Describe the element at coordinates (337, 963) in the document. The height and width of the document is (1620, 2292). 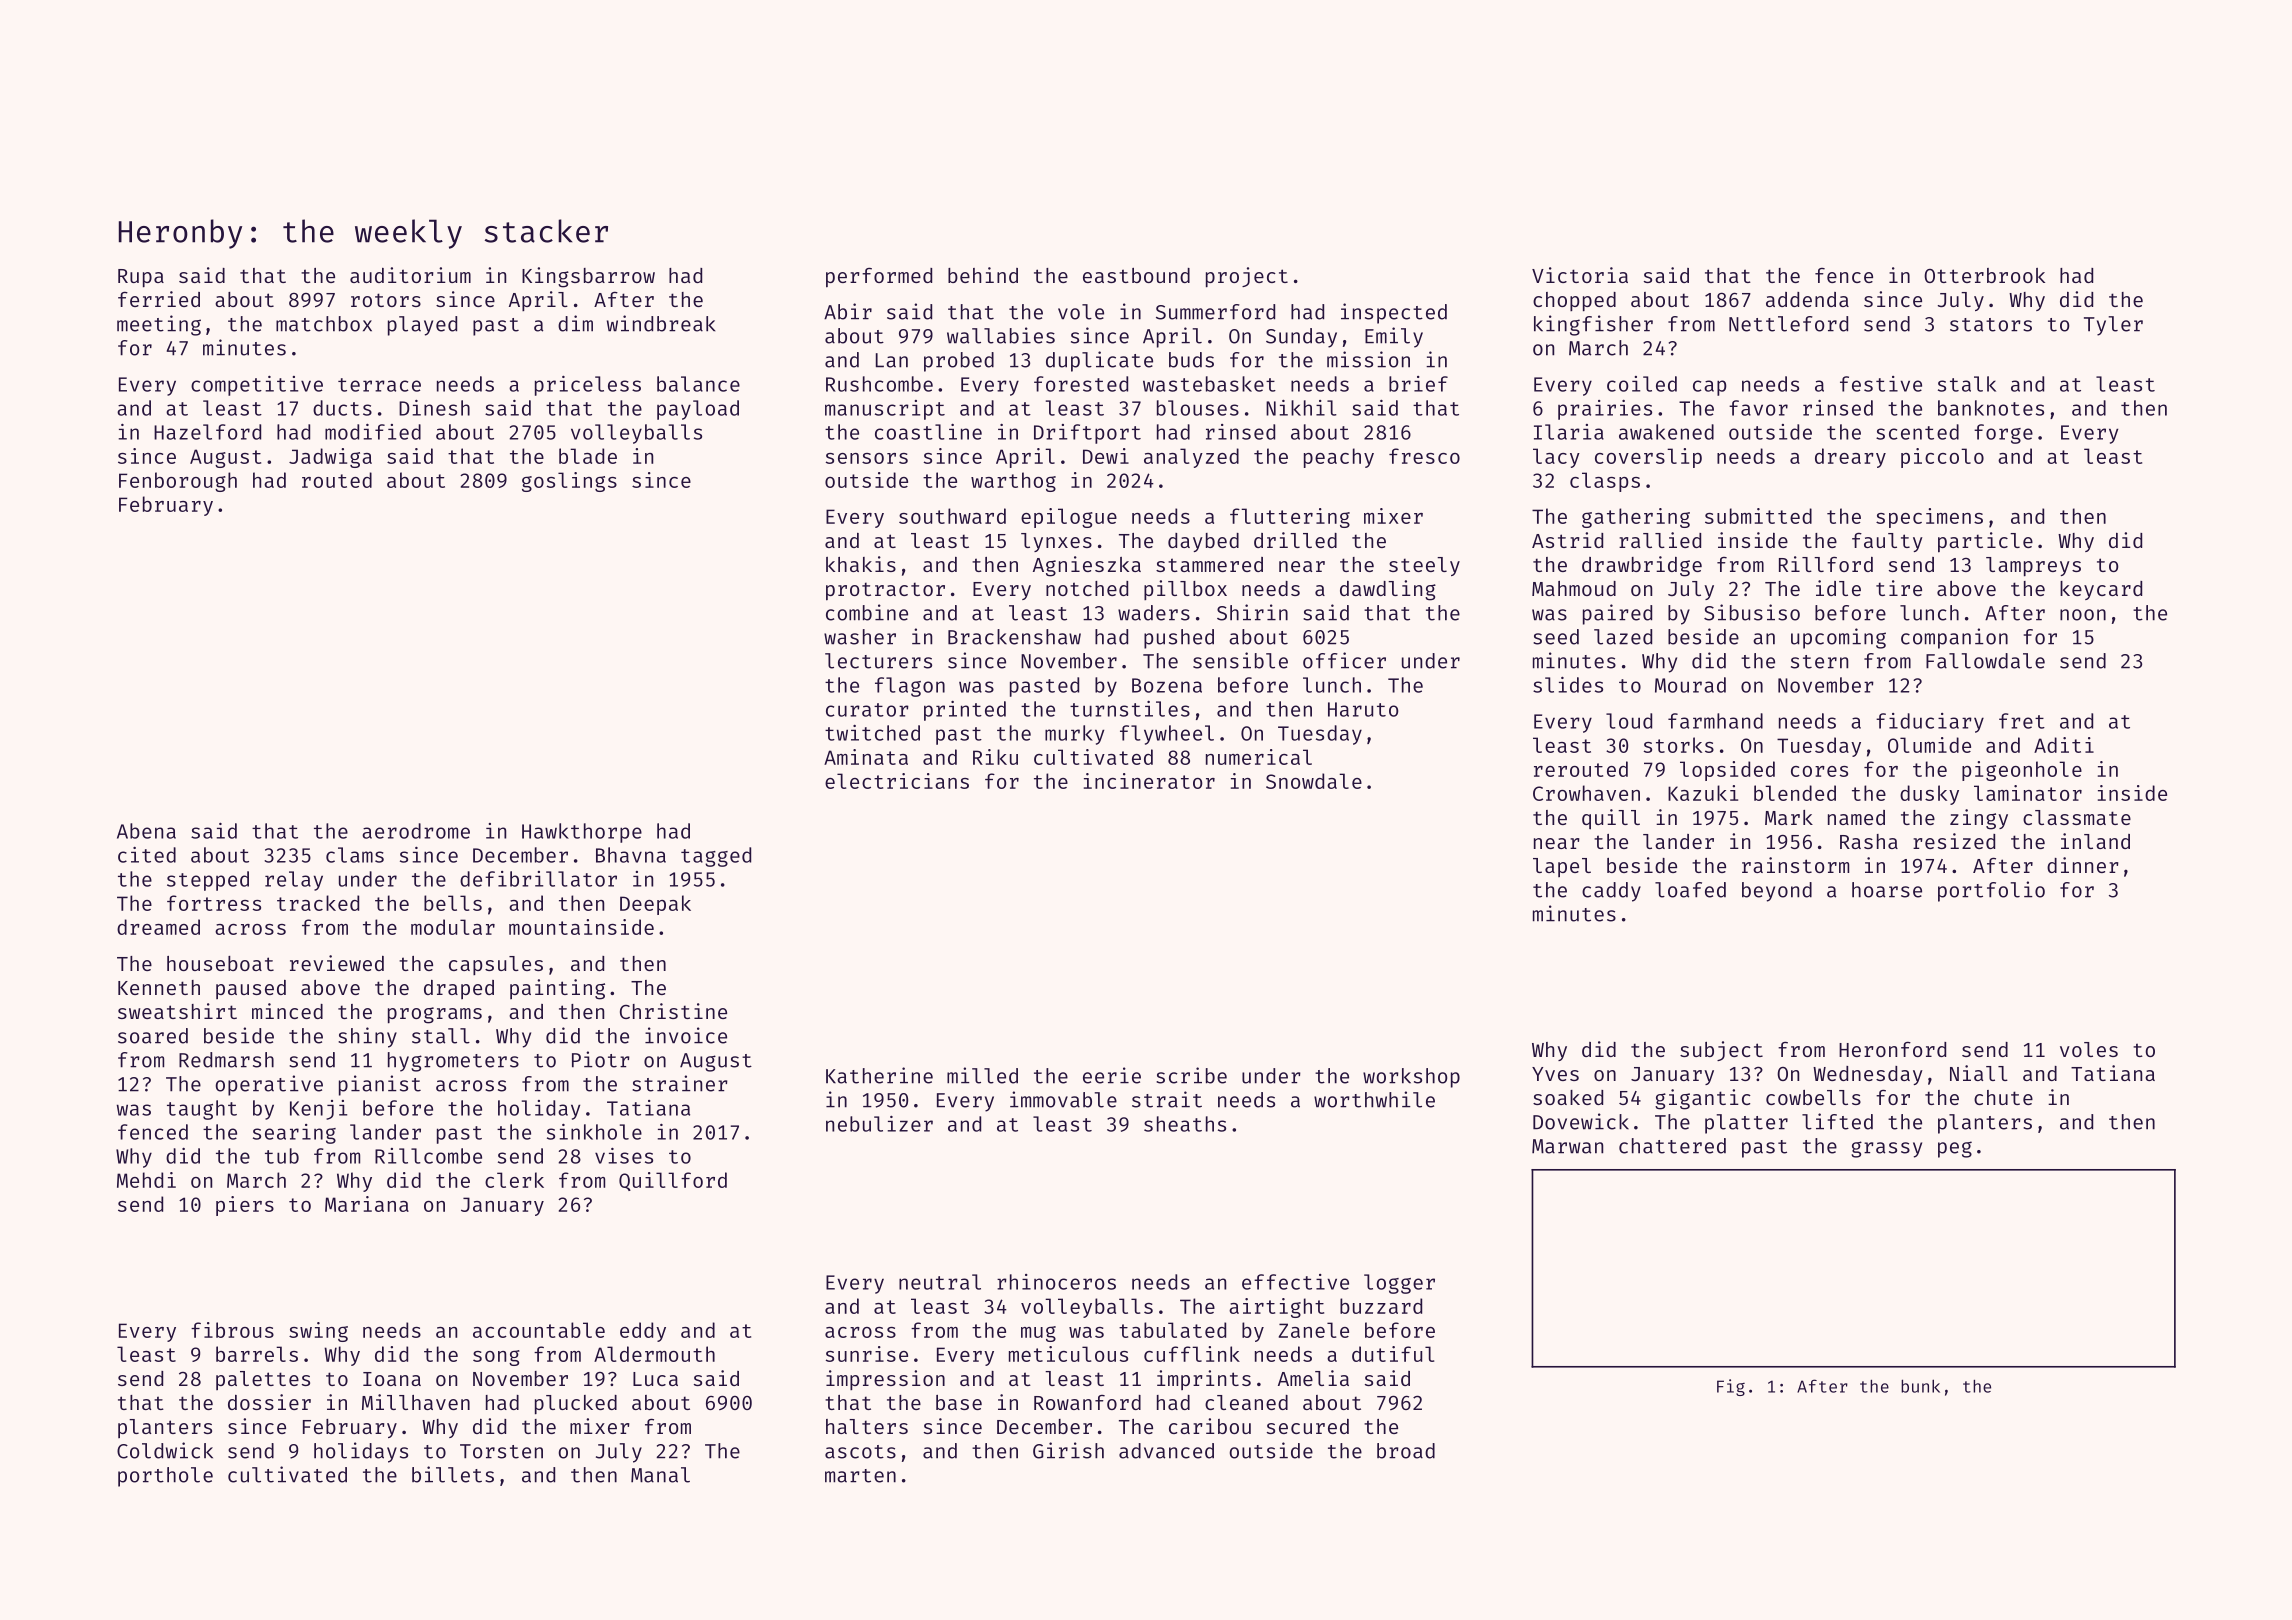
I see `reviewed` at that location.
